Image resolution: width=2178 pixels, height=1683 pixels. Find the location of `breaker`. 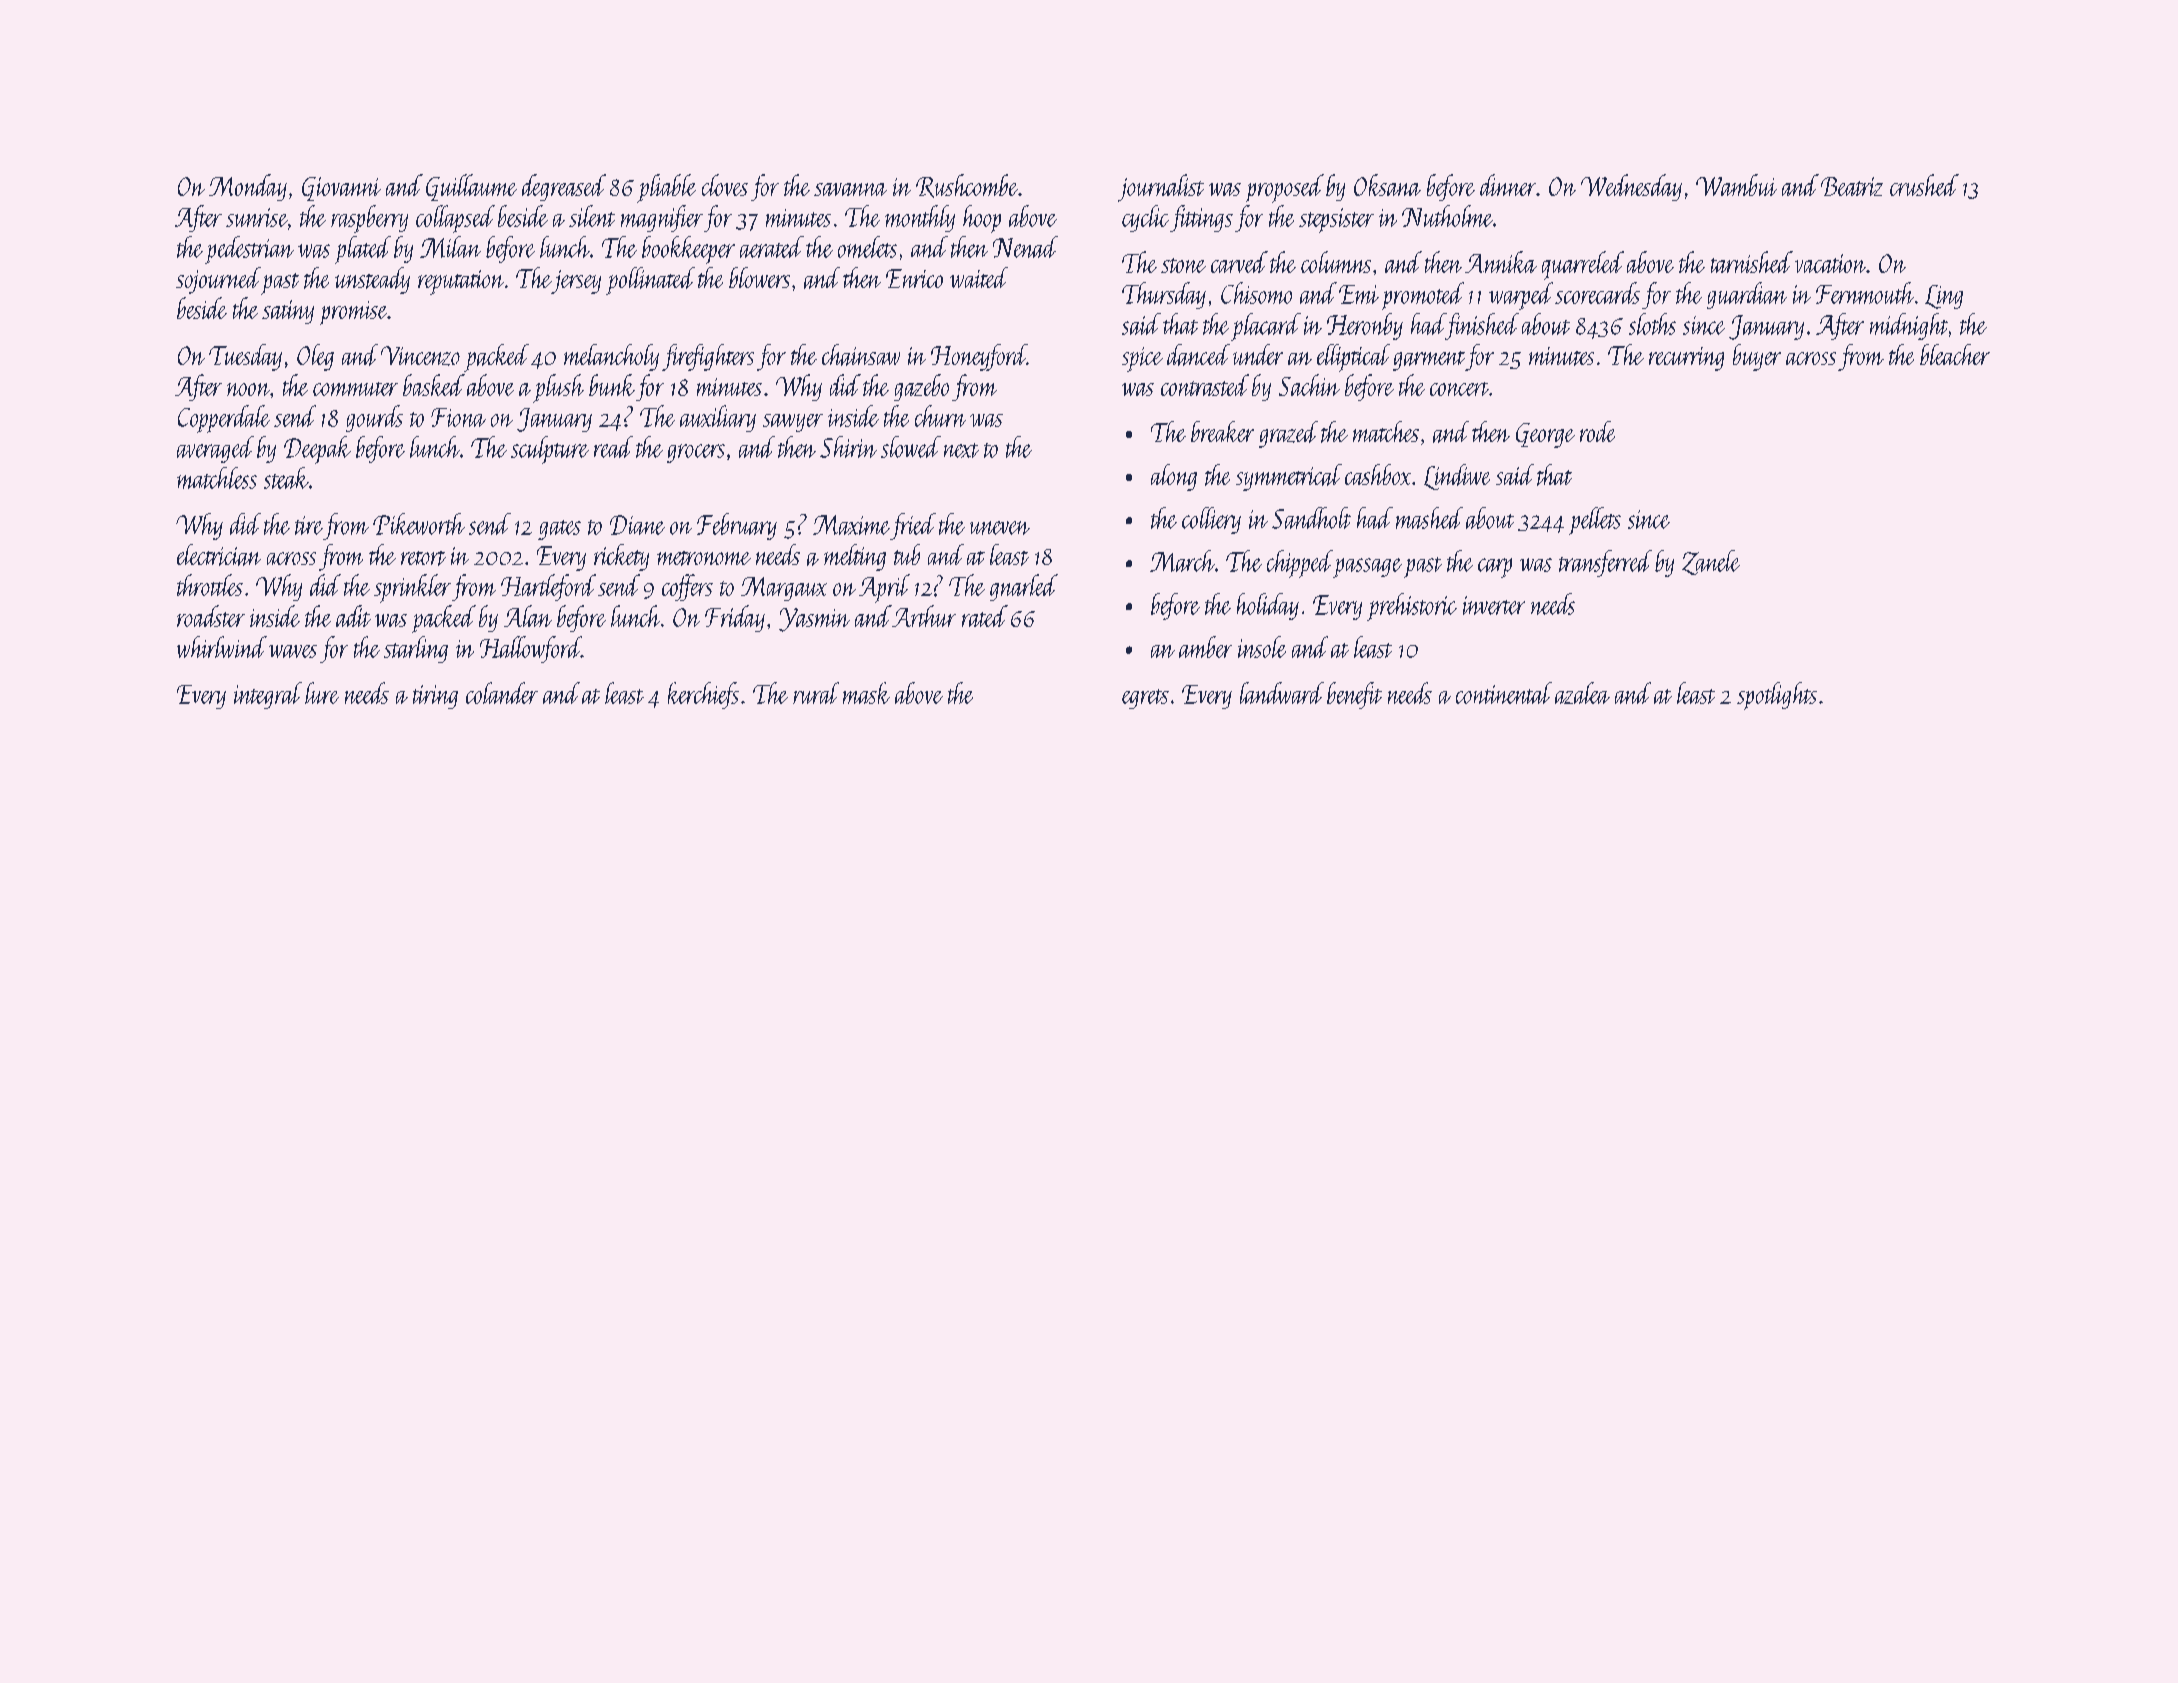

breaker is located at coordinates (1222, 431).
